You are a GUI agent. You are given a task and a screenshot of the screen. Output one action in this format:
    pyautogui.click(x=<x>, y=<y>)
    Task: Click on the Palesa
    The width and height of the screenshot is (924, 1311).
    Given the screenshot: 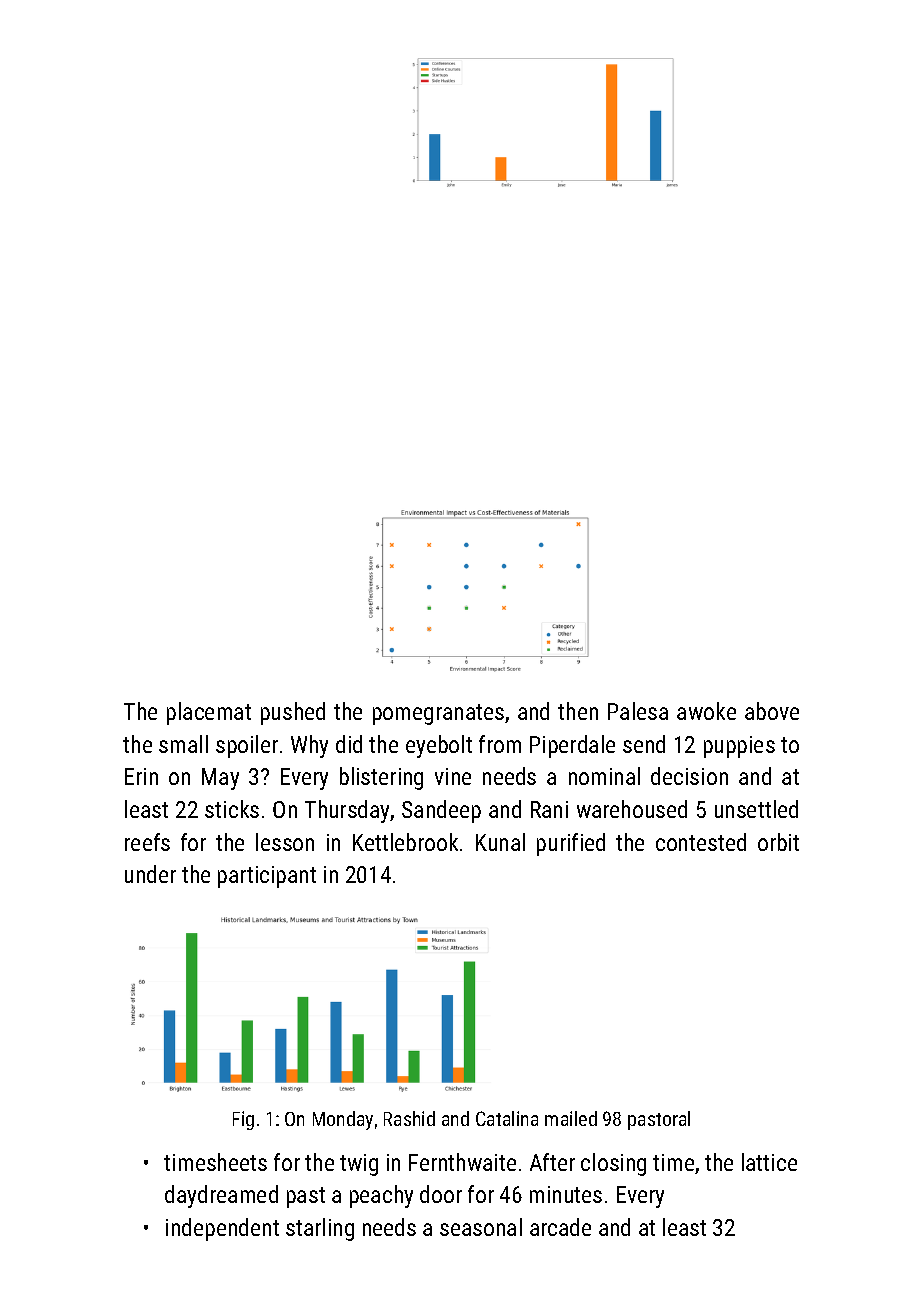 What is the action you would take?
    pyautogui.click(x=638, y=711)
